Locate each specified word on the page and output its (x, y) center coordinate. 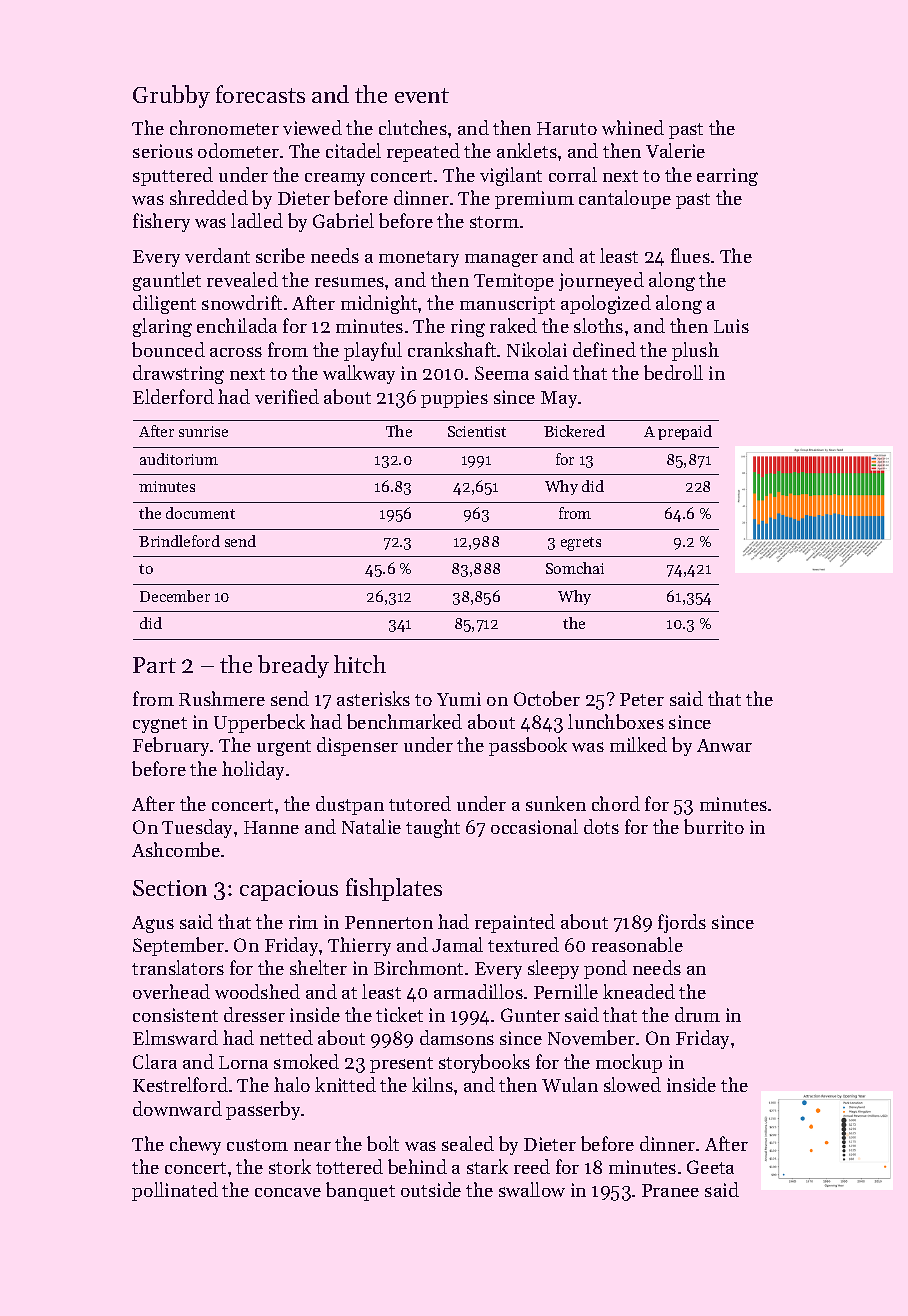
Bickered (574, 431)
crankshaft (452, 349)
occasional (534, 826)
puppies (454, 399)
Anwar (724, 745)
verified (287, 396)
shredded (209, 197)
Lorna (243, 1062)
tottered (349, 1166)
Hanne (271, 827)
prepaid (685, 432)
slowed (632, 1084)
